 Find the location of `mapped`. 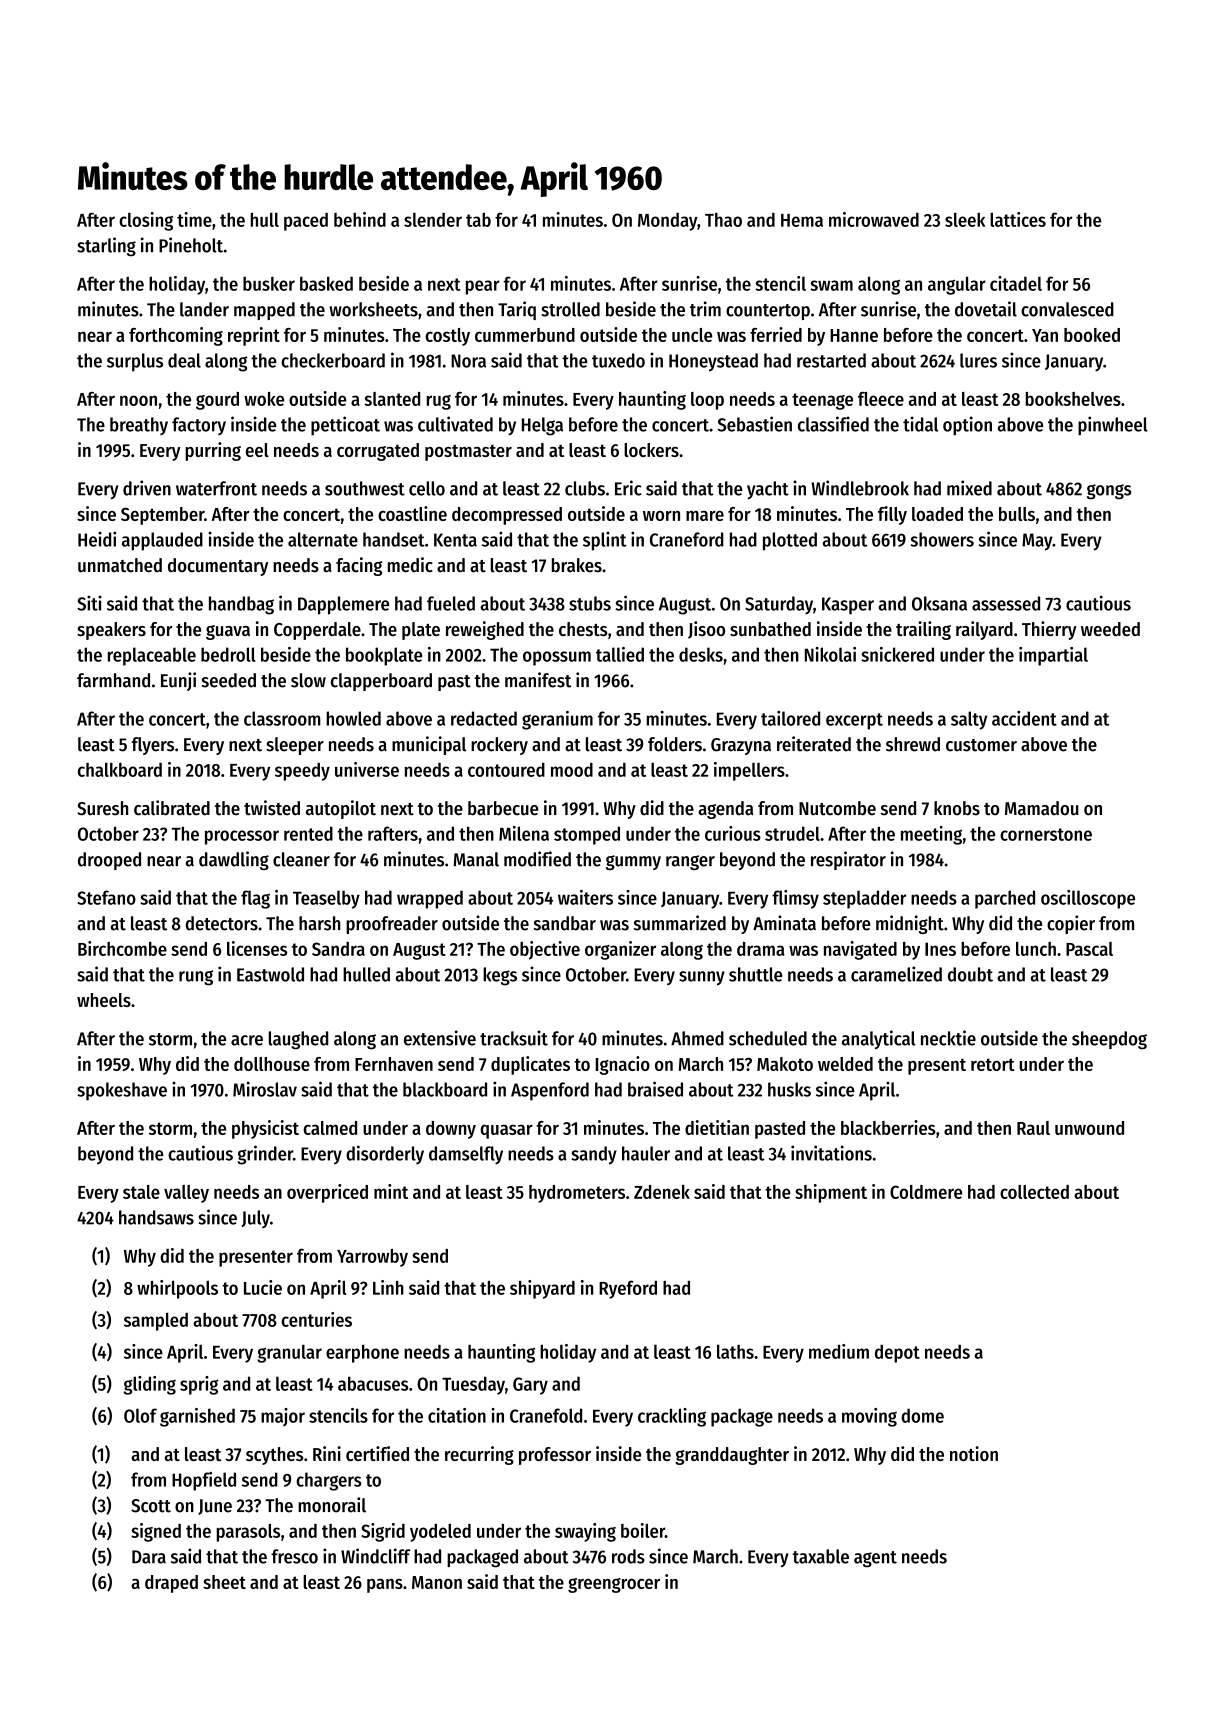

mapped is located at coordinates (264, 311).
